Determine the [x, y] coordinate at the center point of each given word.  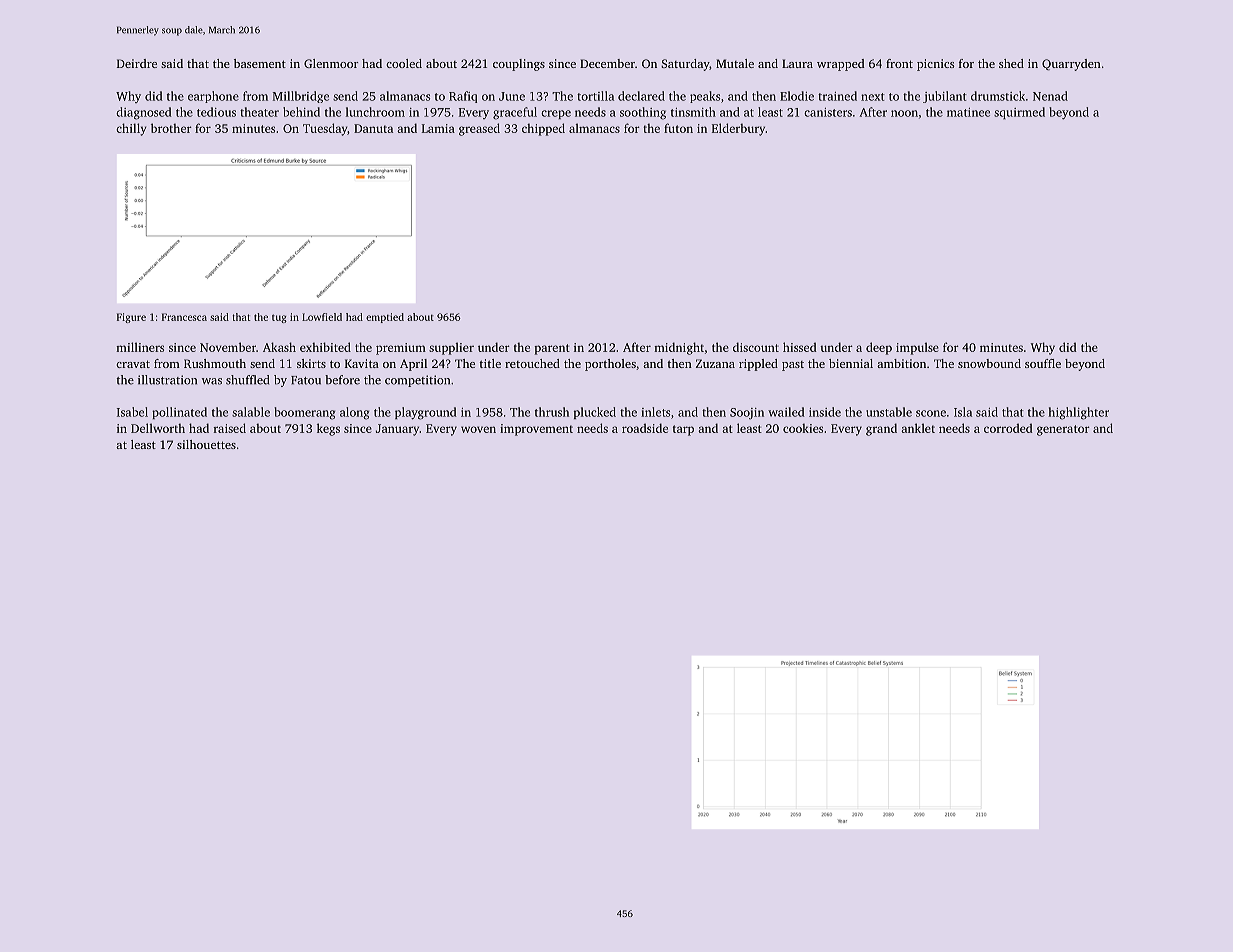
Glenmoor [331, 63]
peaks [705, 97]
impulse [917, 348]
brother [171, 128]
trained [837, 96]
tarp [683, 430]
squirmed [1019, 113]
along [354, 413]
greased [479, 129]
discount [756, 347]
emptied [385, 318]
